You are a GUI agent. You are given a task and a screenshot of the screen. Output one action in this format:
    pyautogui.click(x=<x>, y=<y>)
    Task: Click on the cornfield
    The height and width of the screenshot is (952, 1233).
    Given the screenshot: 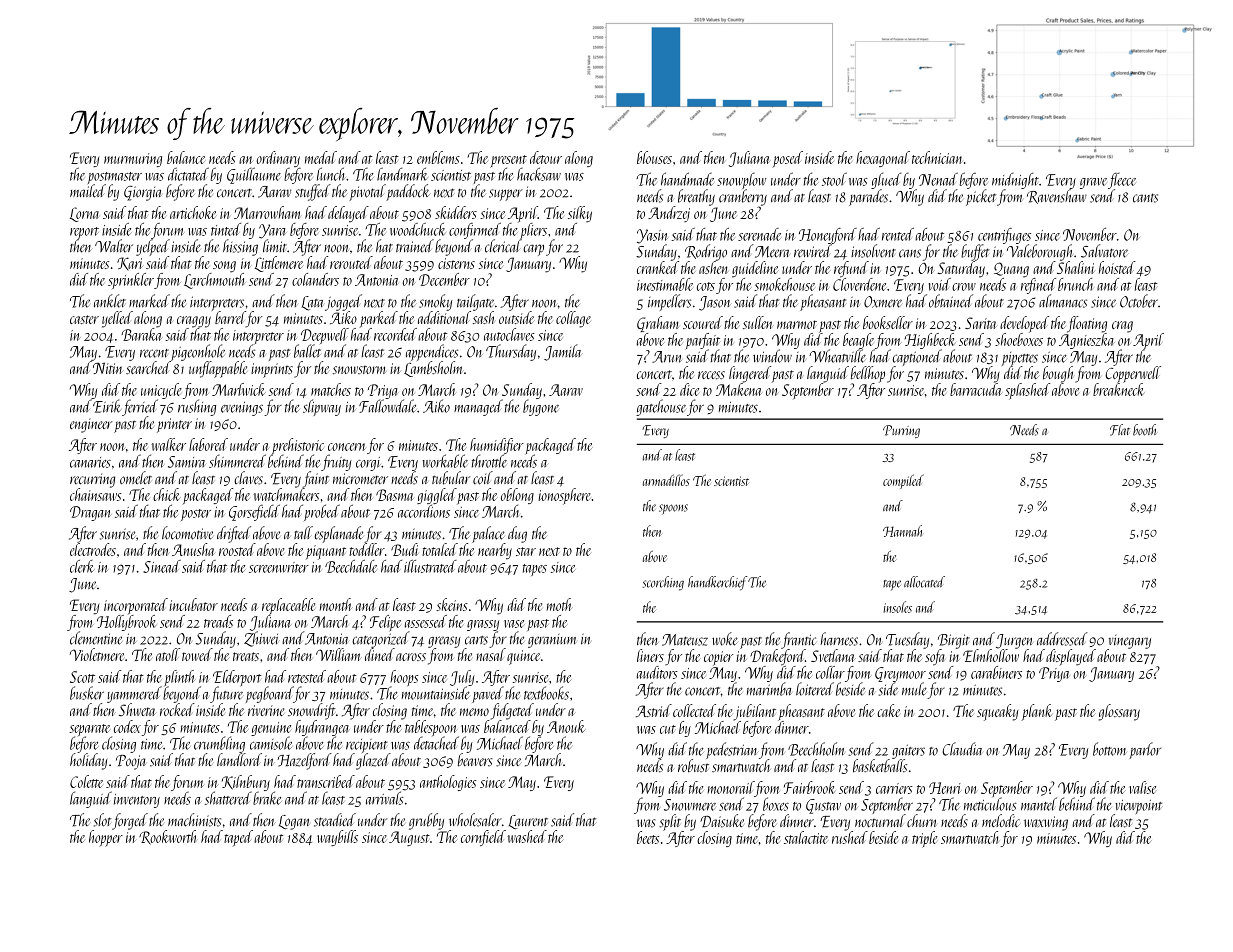 What is the action you would take?
    pyautogui.click(x=483, y=838)
